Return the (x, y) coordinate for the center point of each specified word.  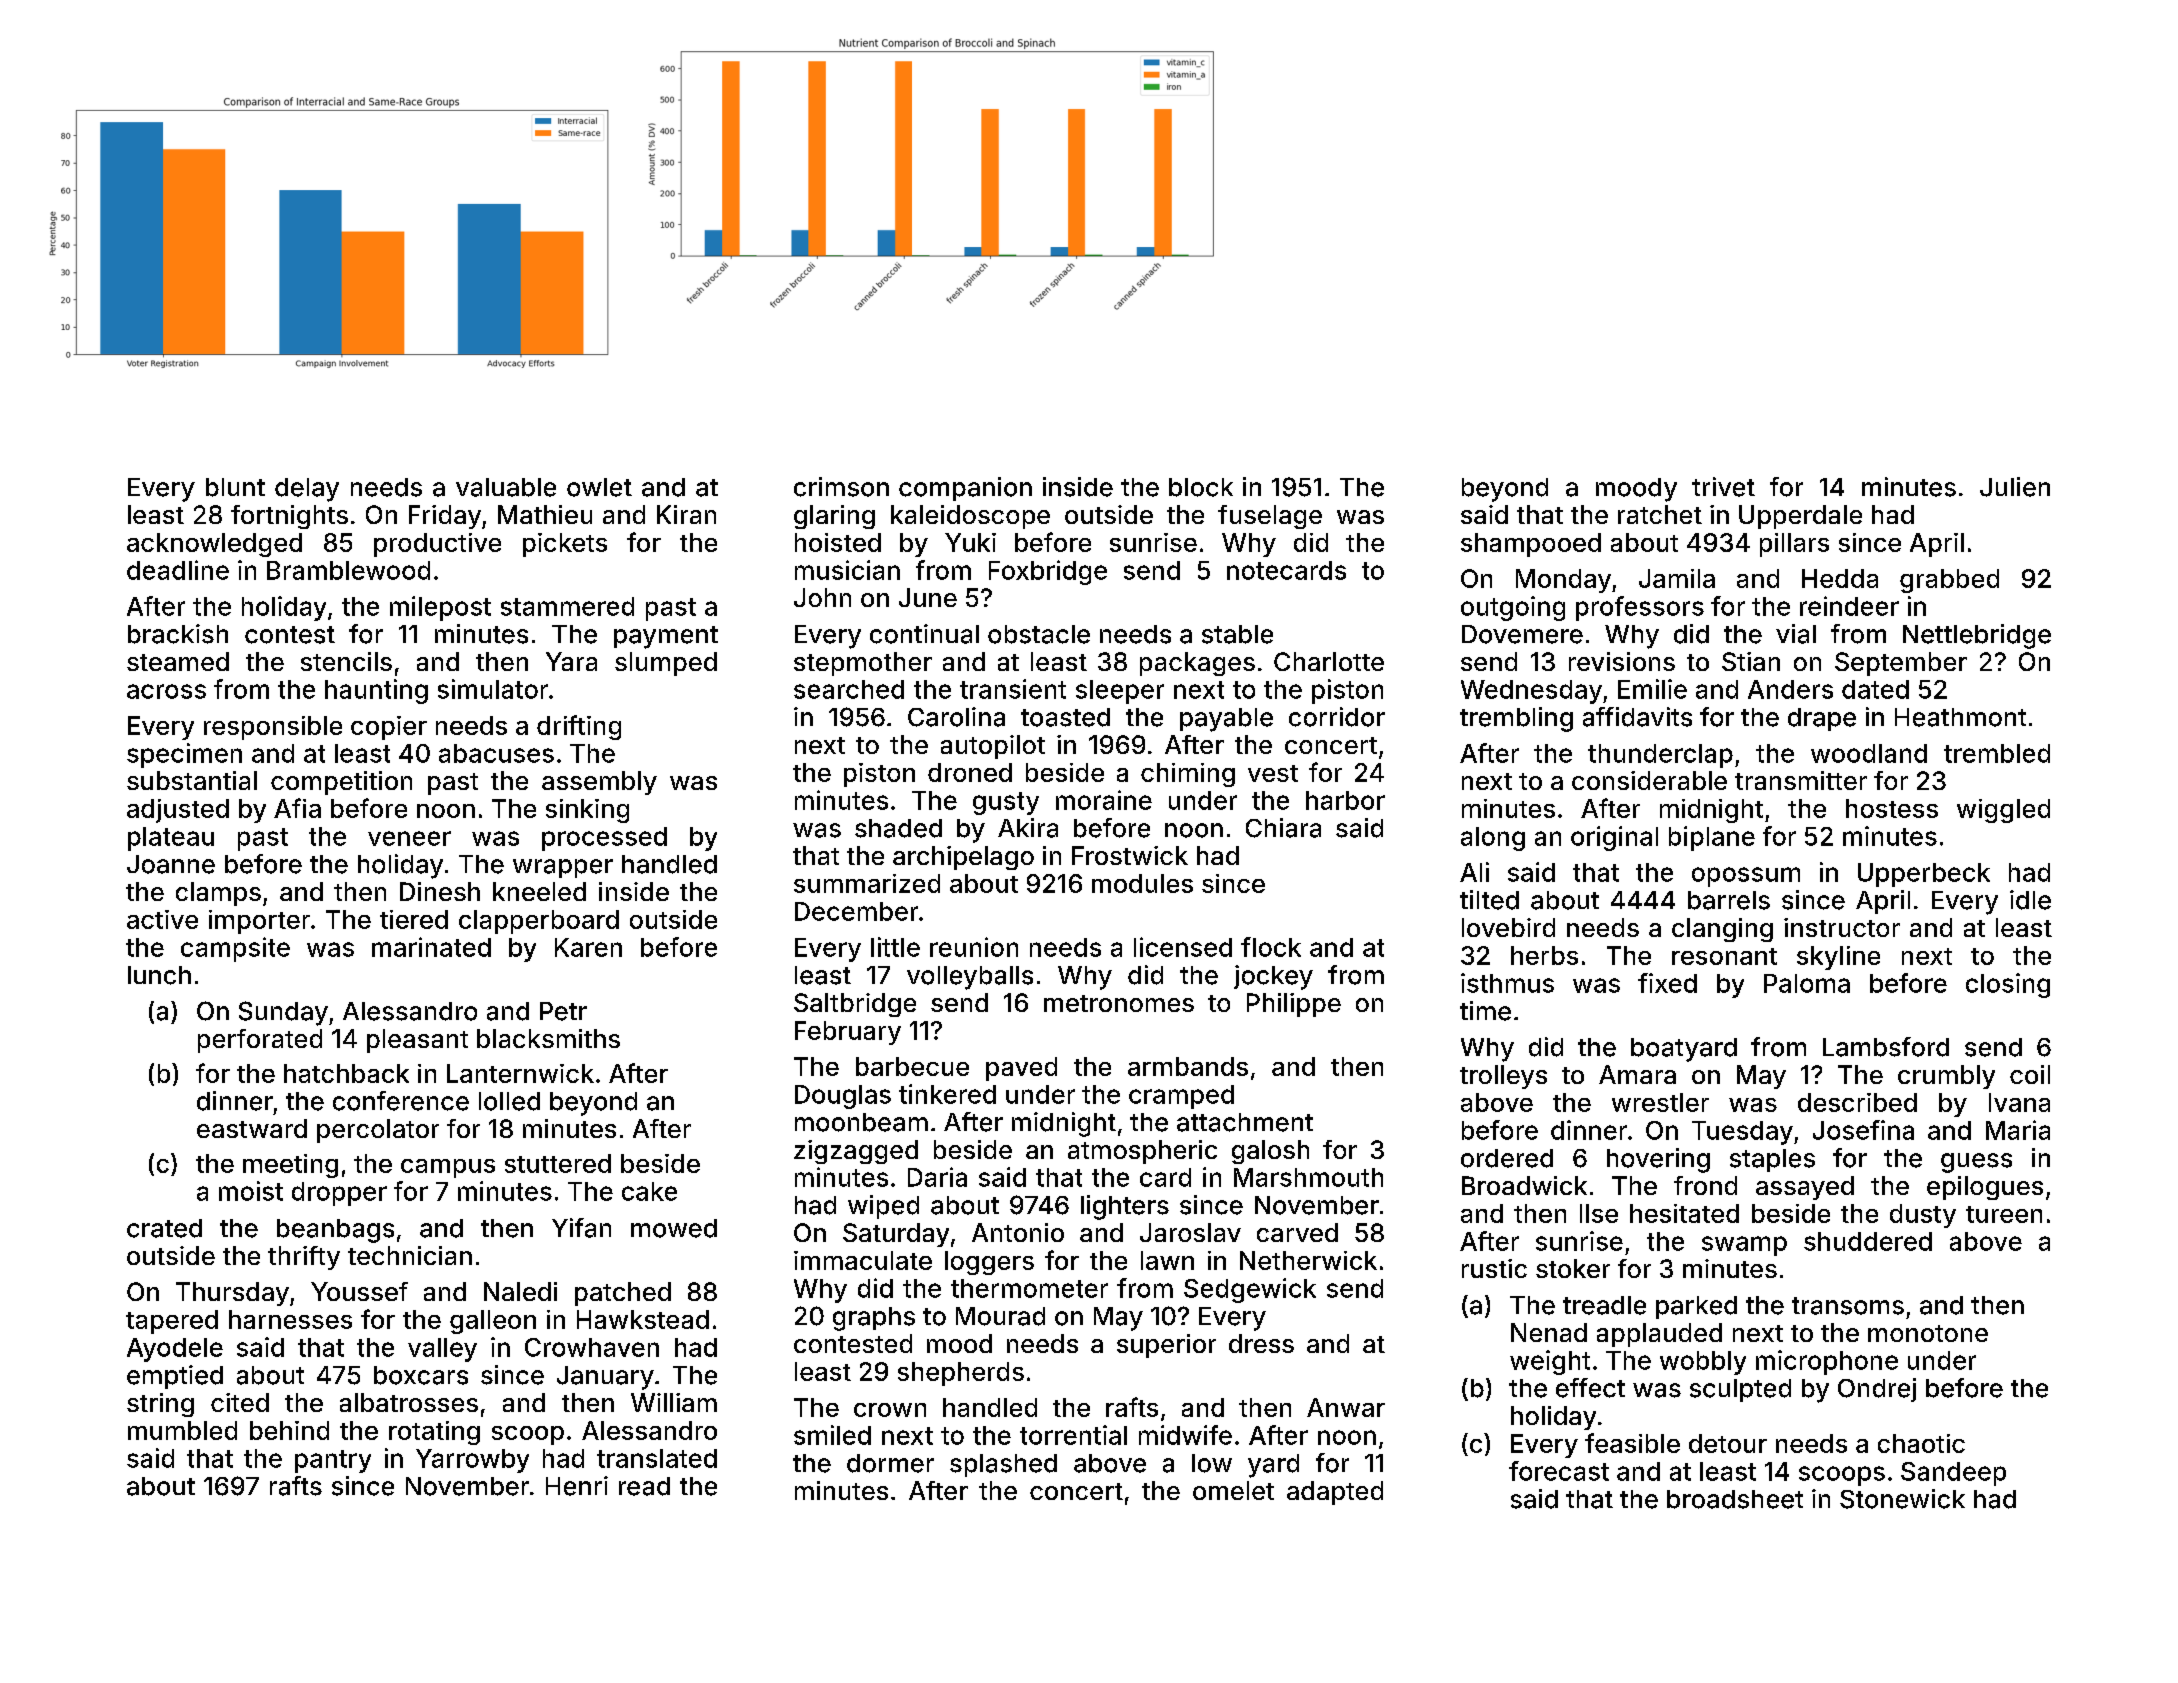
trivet (1723, 487)
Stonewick (1902, 1499)
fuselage (1270, 517)
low (1212, 1463)
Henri (577, 1486)
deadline (178, 570)
